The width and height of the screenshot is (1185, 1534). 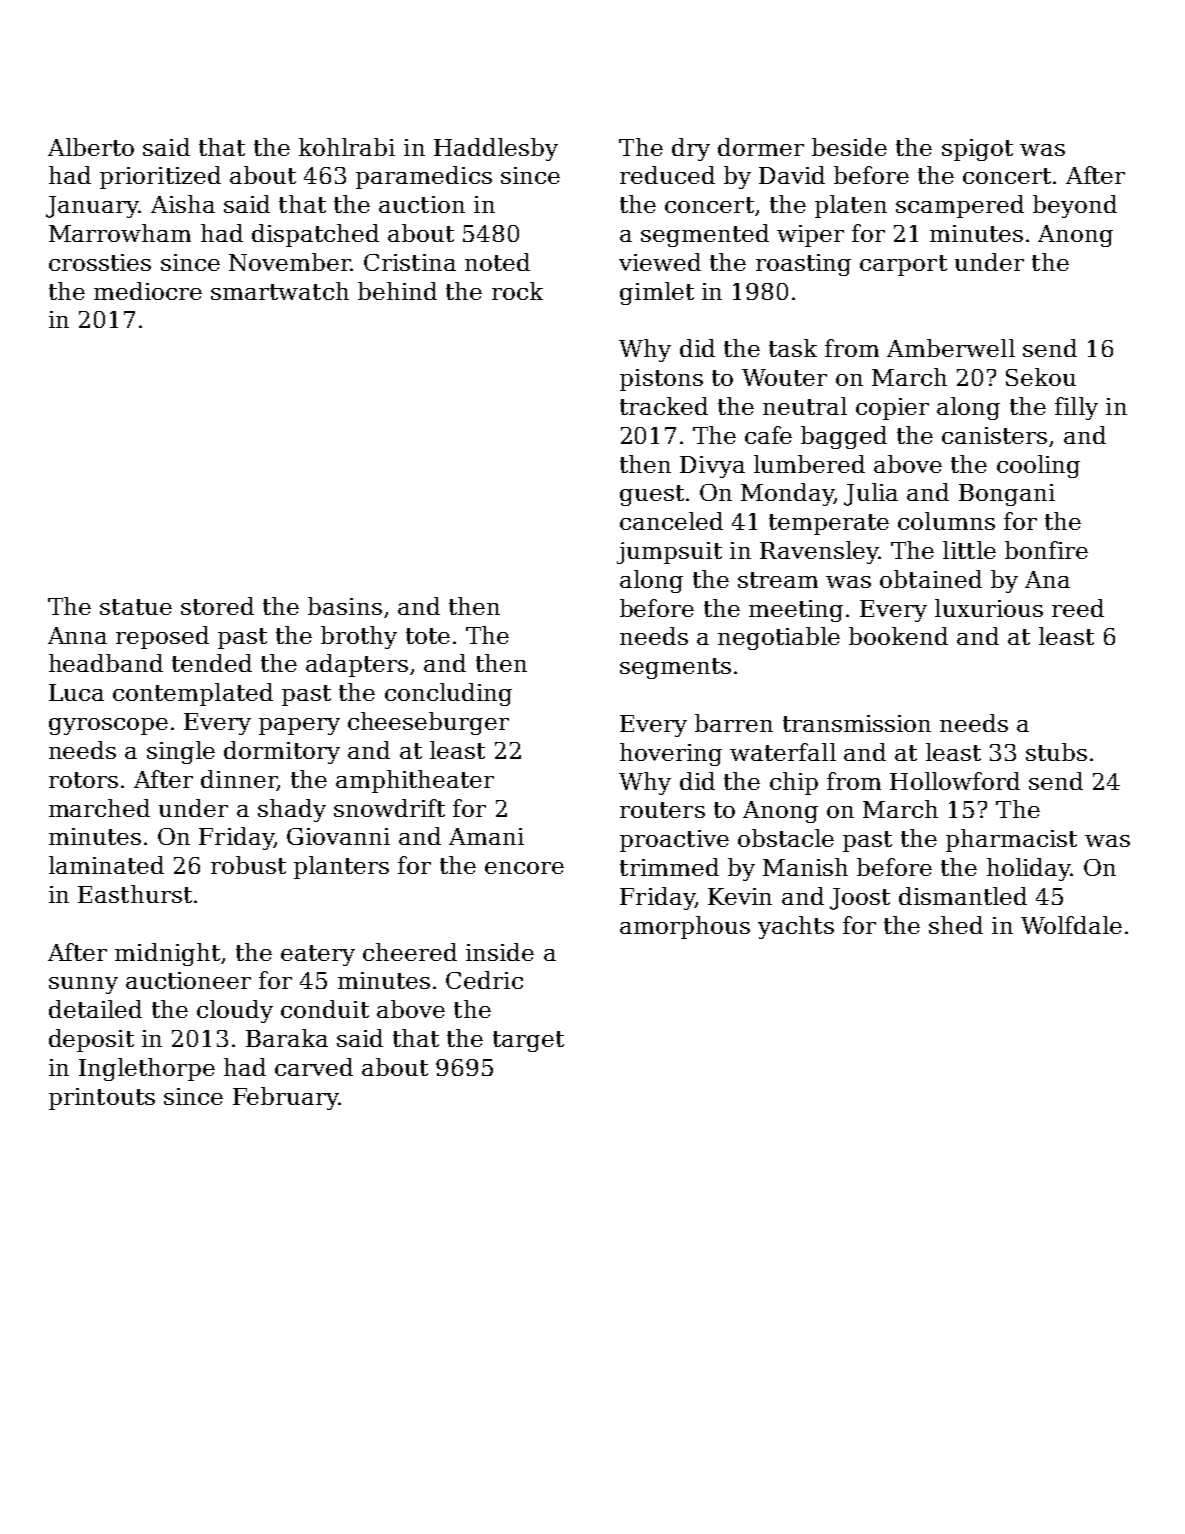 What do you see at coordinates (280, 291) in the screenshot?
I see `smartwatch` at bounding box center [280, 291].
